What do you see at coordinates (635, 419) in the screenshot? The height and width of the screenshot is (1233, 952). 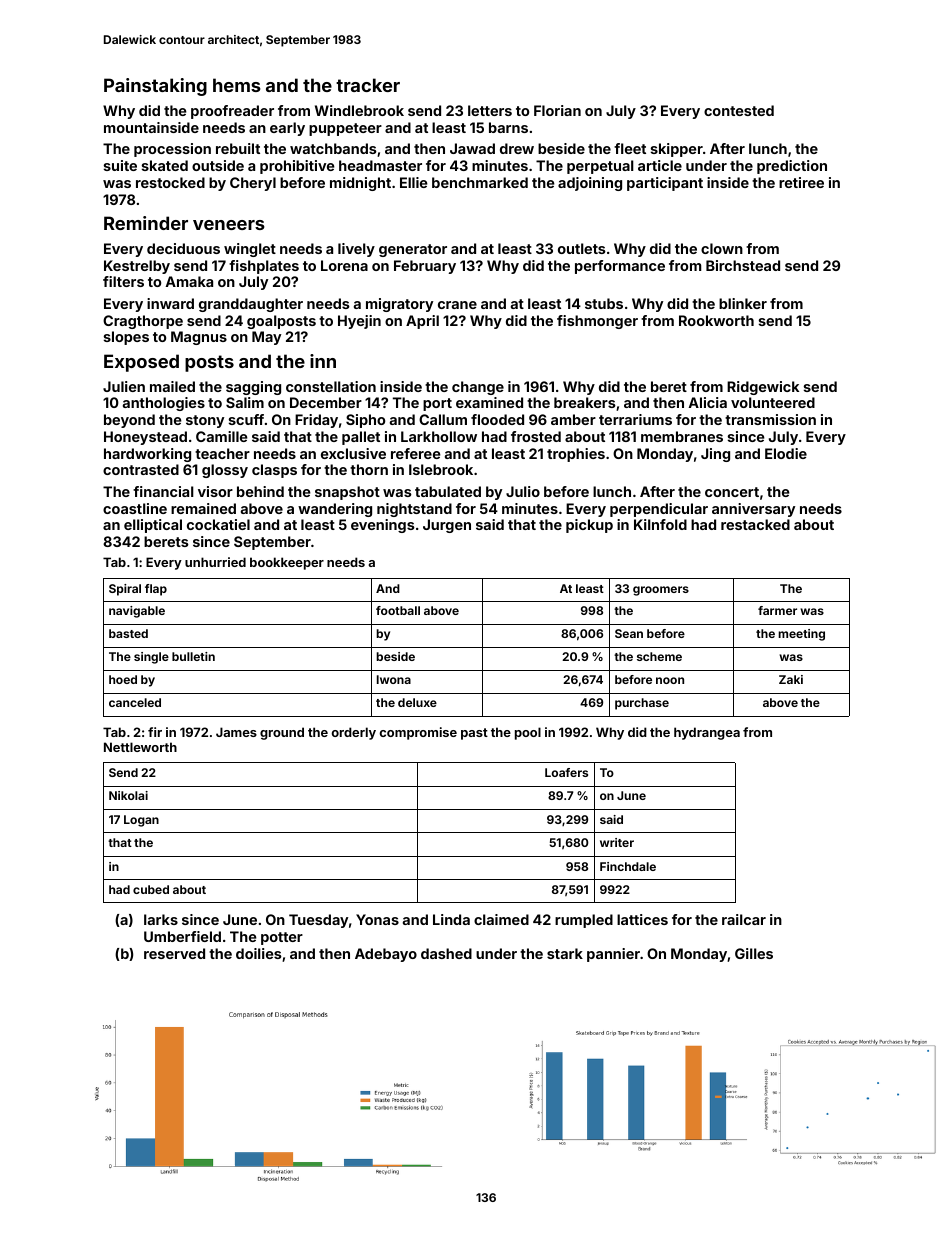 I see `terrariums` at bounding box center [635, 419].
